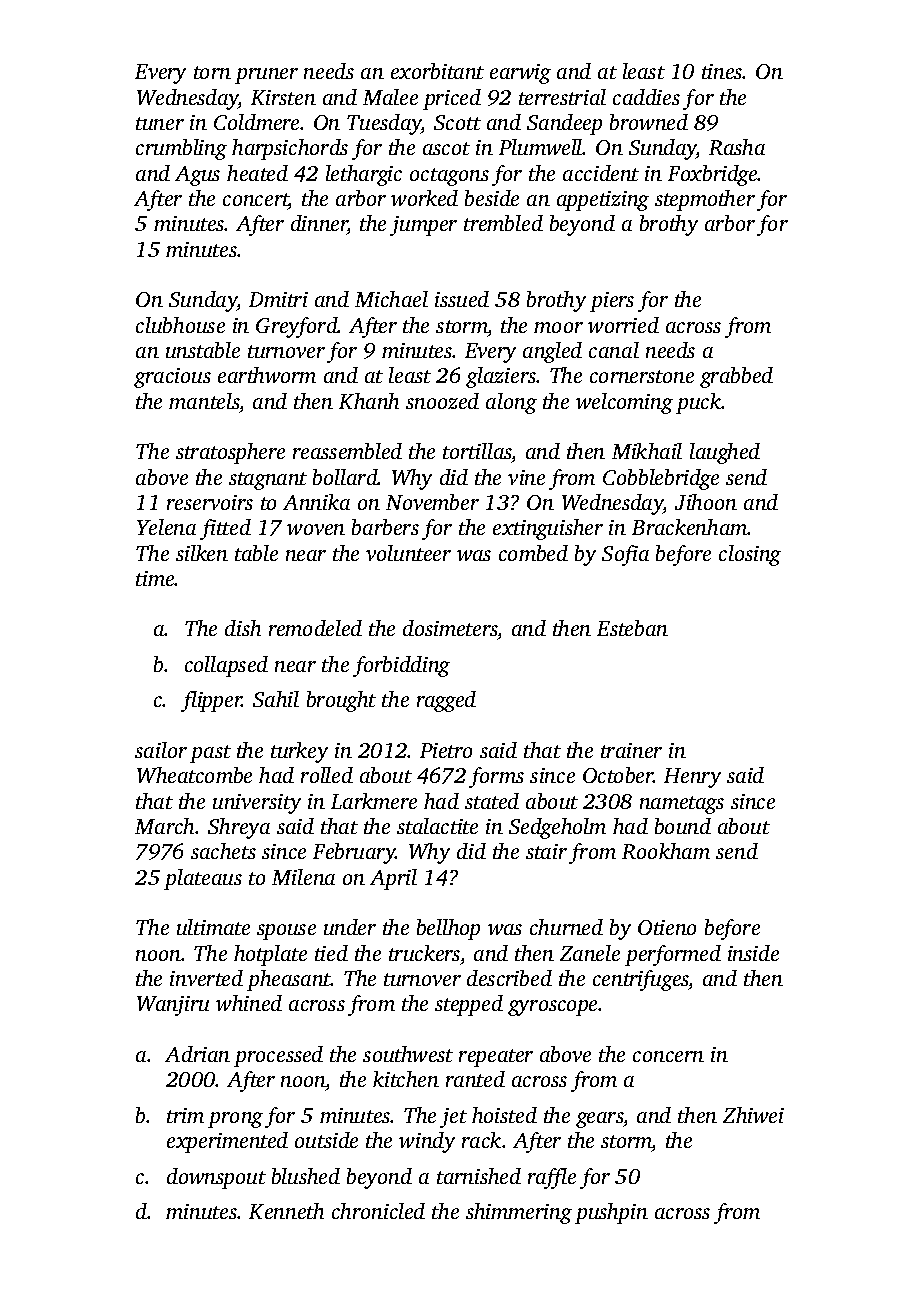 The width and height of the screenshot is (924, 1311). Describe the element at coordinates (611, 1213) in the screenshot. I see `pushpin` at that location.
